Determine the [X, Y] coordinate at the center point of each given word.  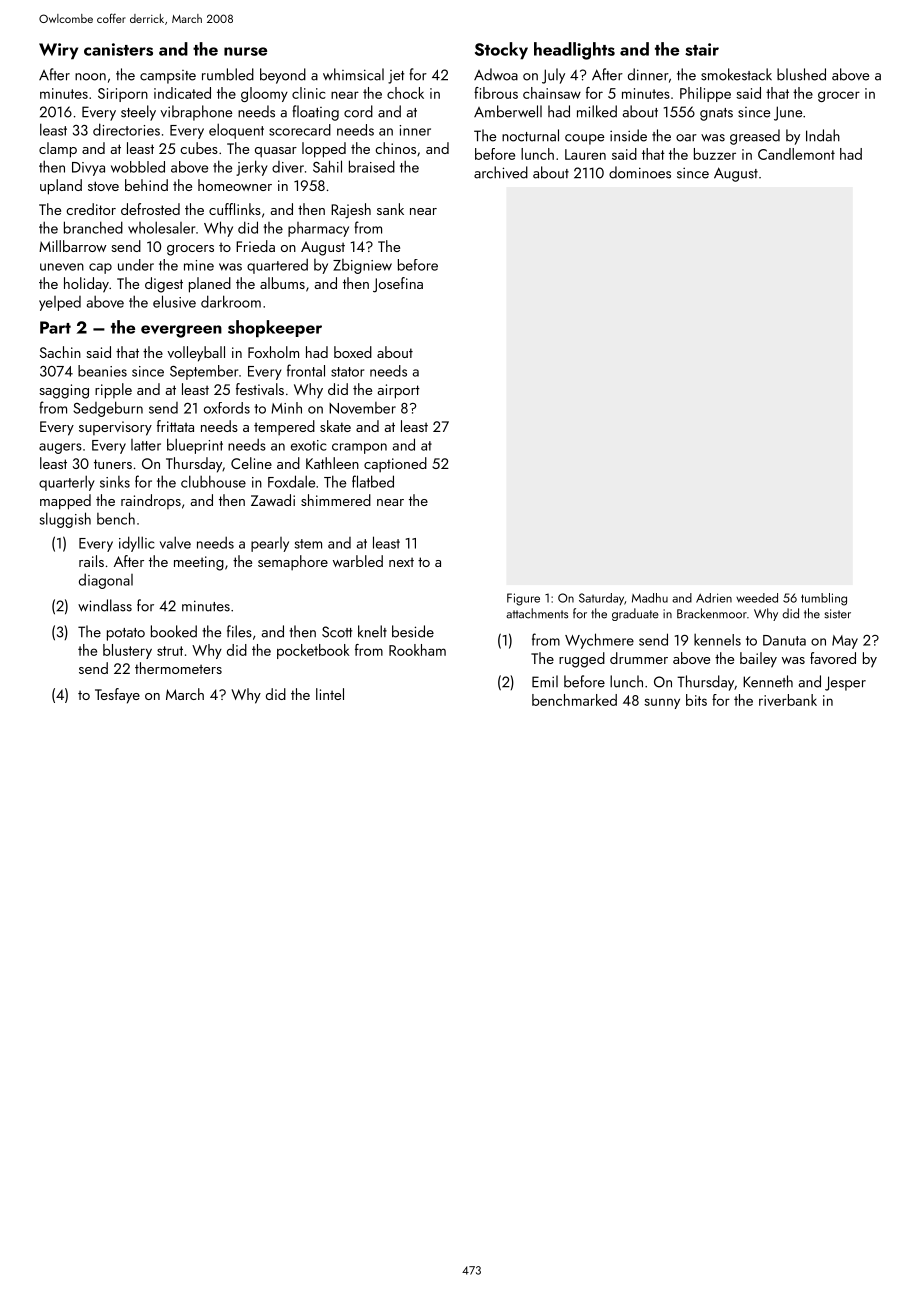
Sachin [60, 352]
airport [399, 391]
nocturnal [530, 135]
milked [597, 111]
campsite [168, 77]
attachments [537, 613]
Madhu [650, 598]
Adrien [714, 598]
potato [126, 634]
